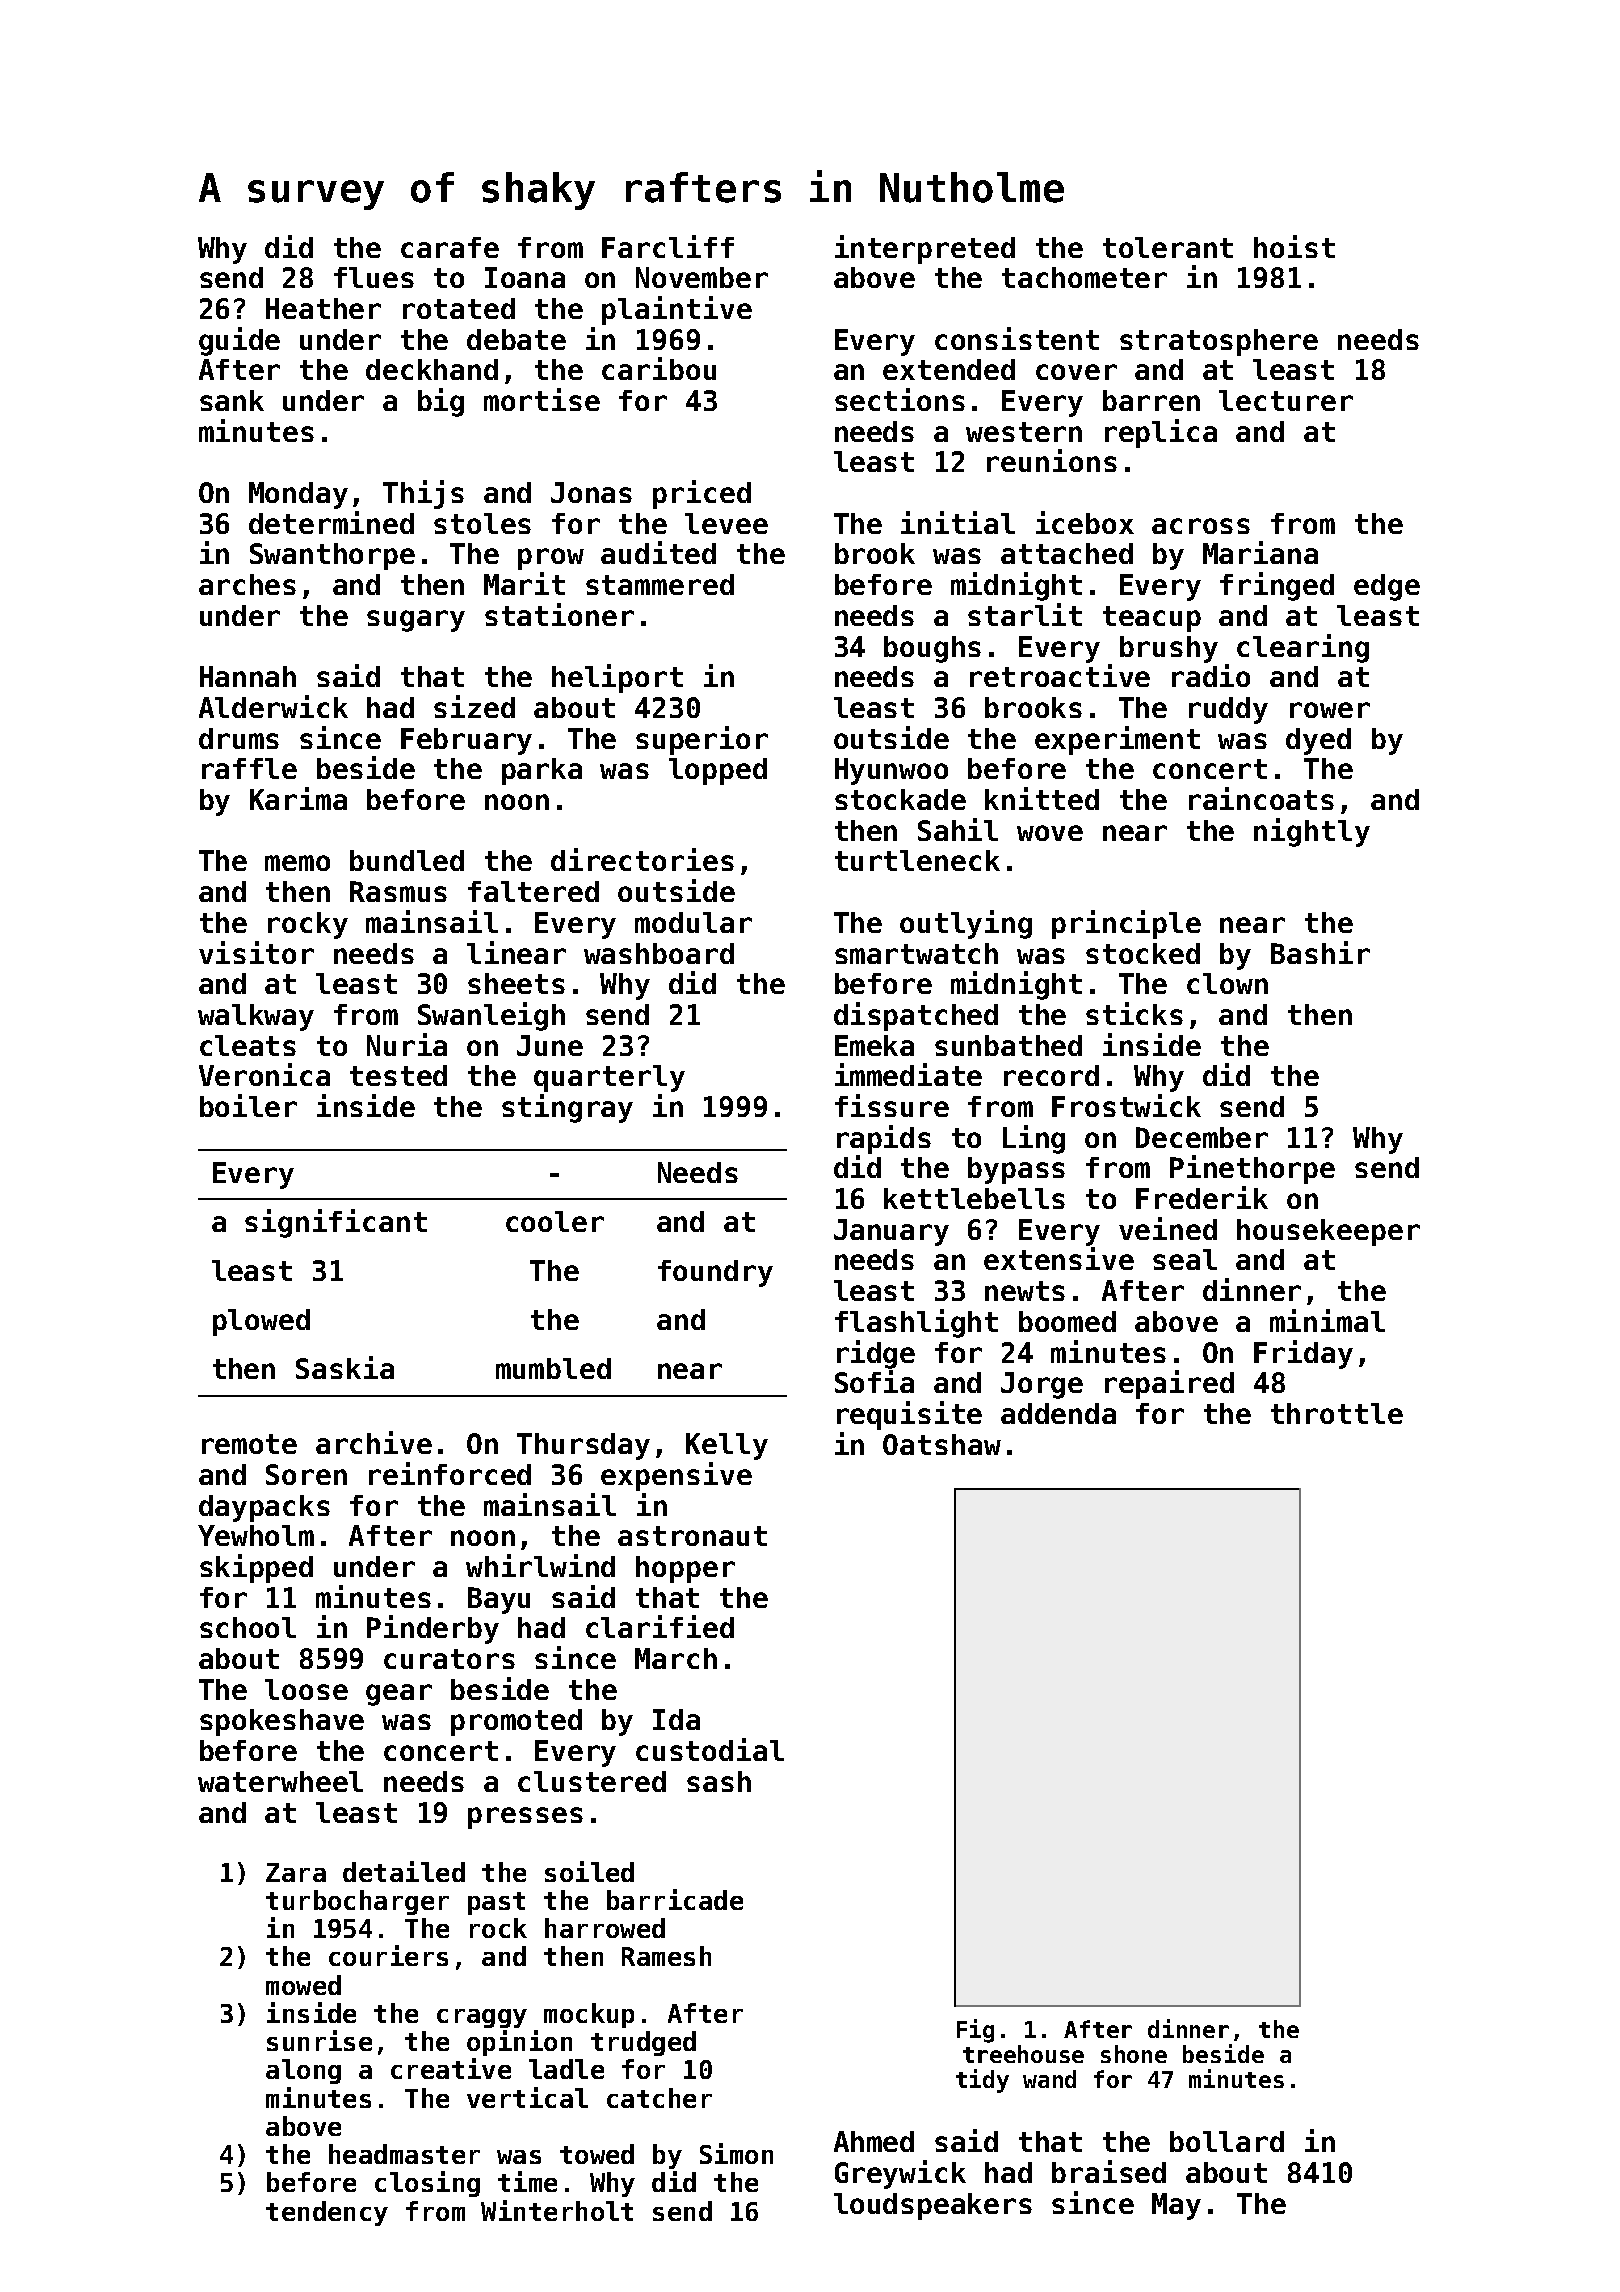 The image size is (1620, 2292). Describe the element at coordinates (933, 2206) in the screenshot. I see `loudspeakers` at that location.
